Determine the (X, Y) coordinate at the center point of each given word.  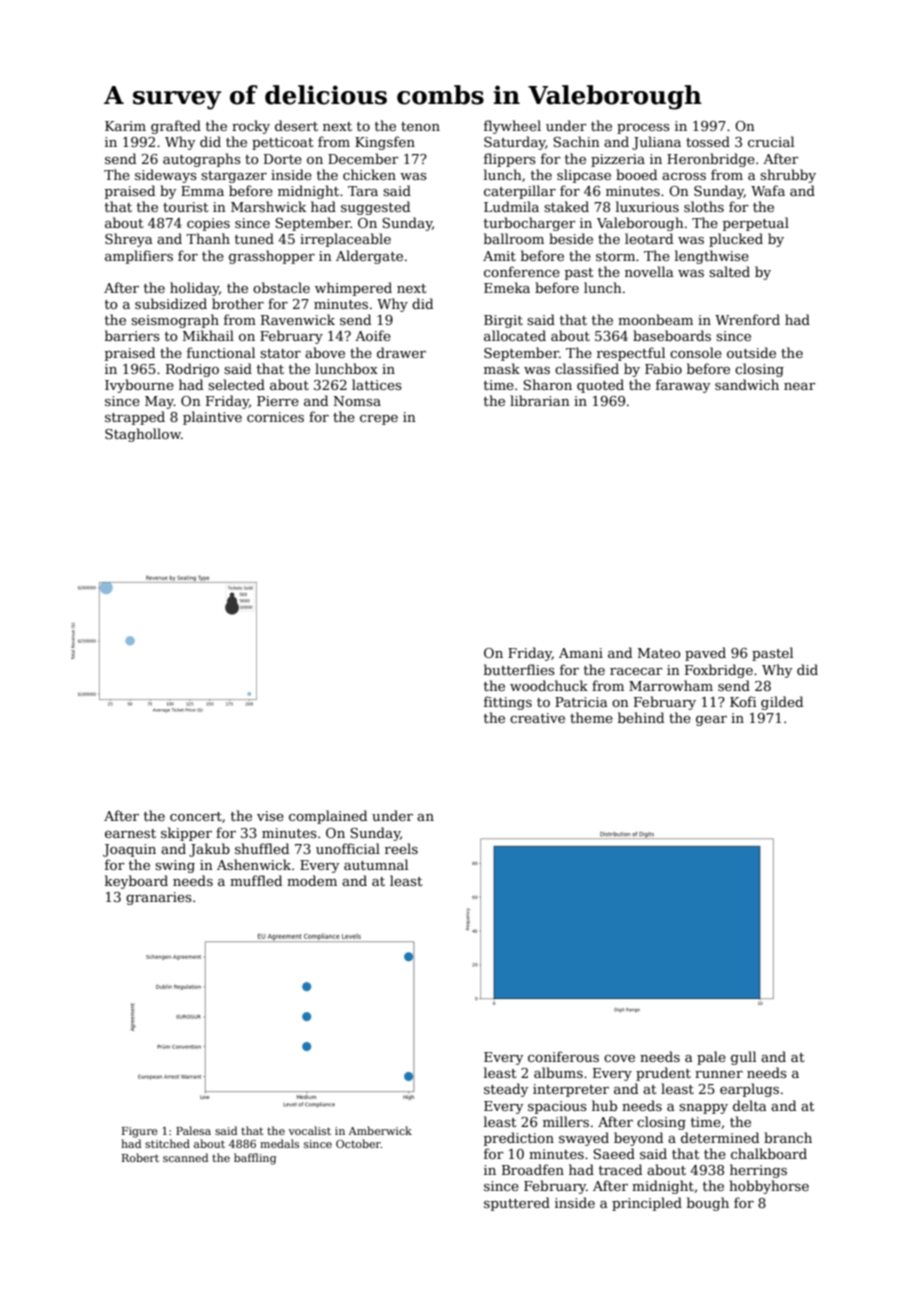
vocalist (310, 1130)
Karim (125, 126)
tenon (420, 126)
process (643, 129)
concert (196, 816)
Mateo (659, 653)
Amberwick (380, 1130)
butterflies (519, 669)
